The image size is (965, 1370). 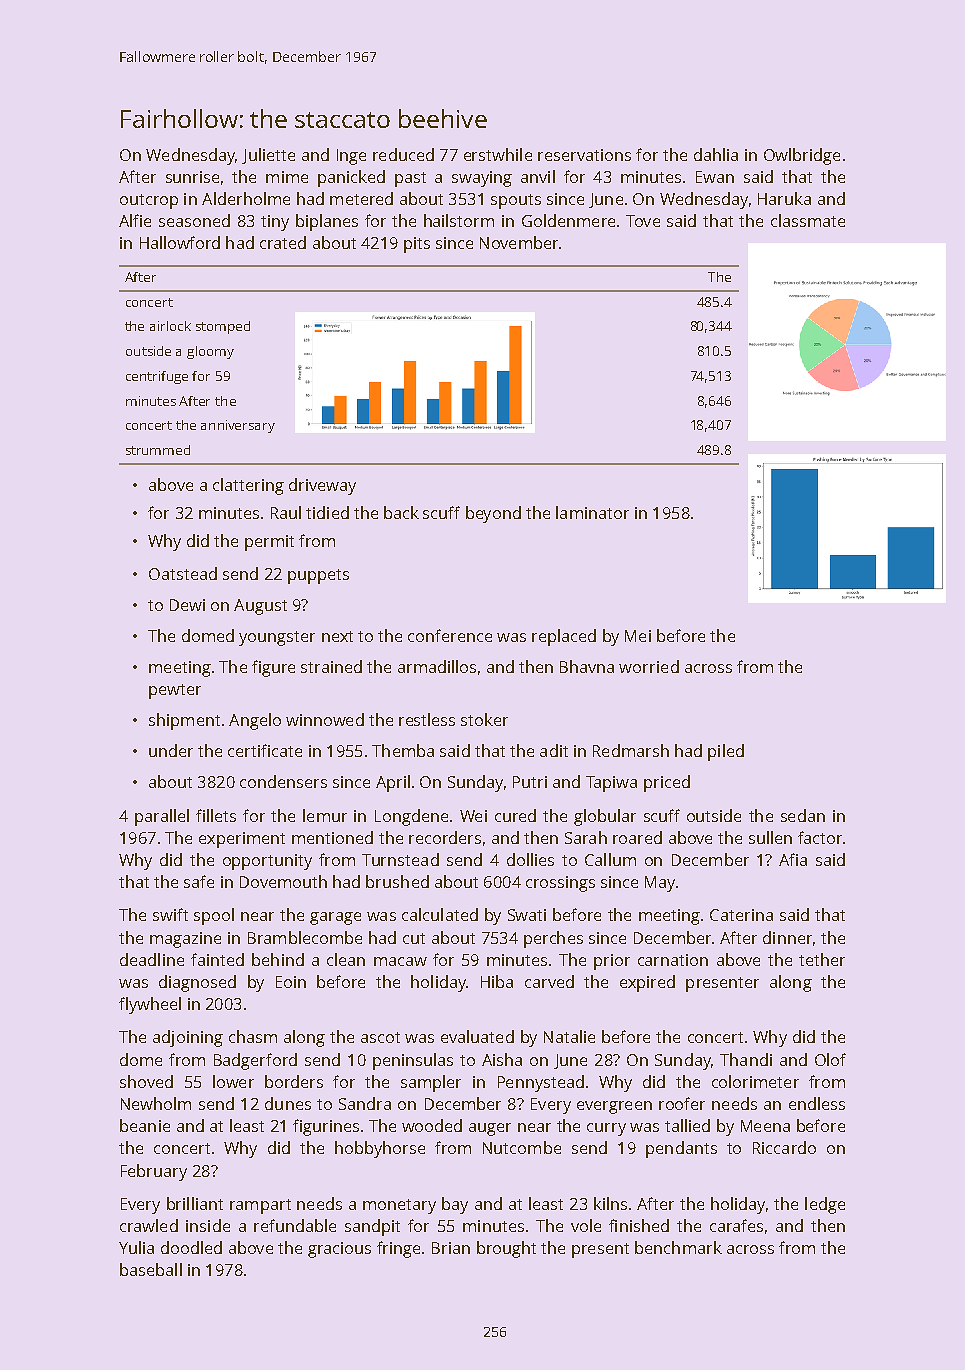 I want to click on gracious, so click(x=339, y=1250).
